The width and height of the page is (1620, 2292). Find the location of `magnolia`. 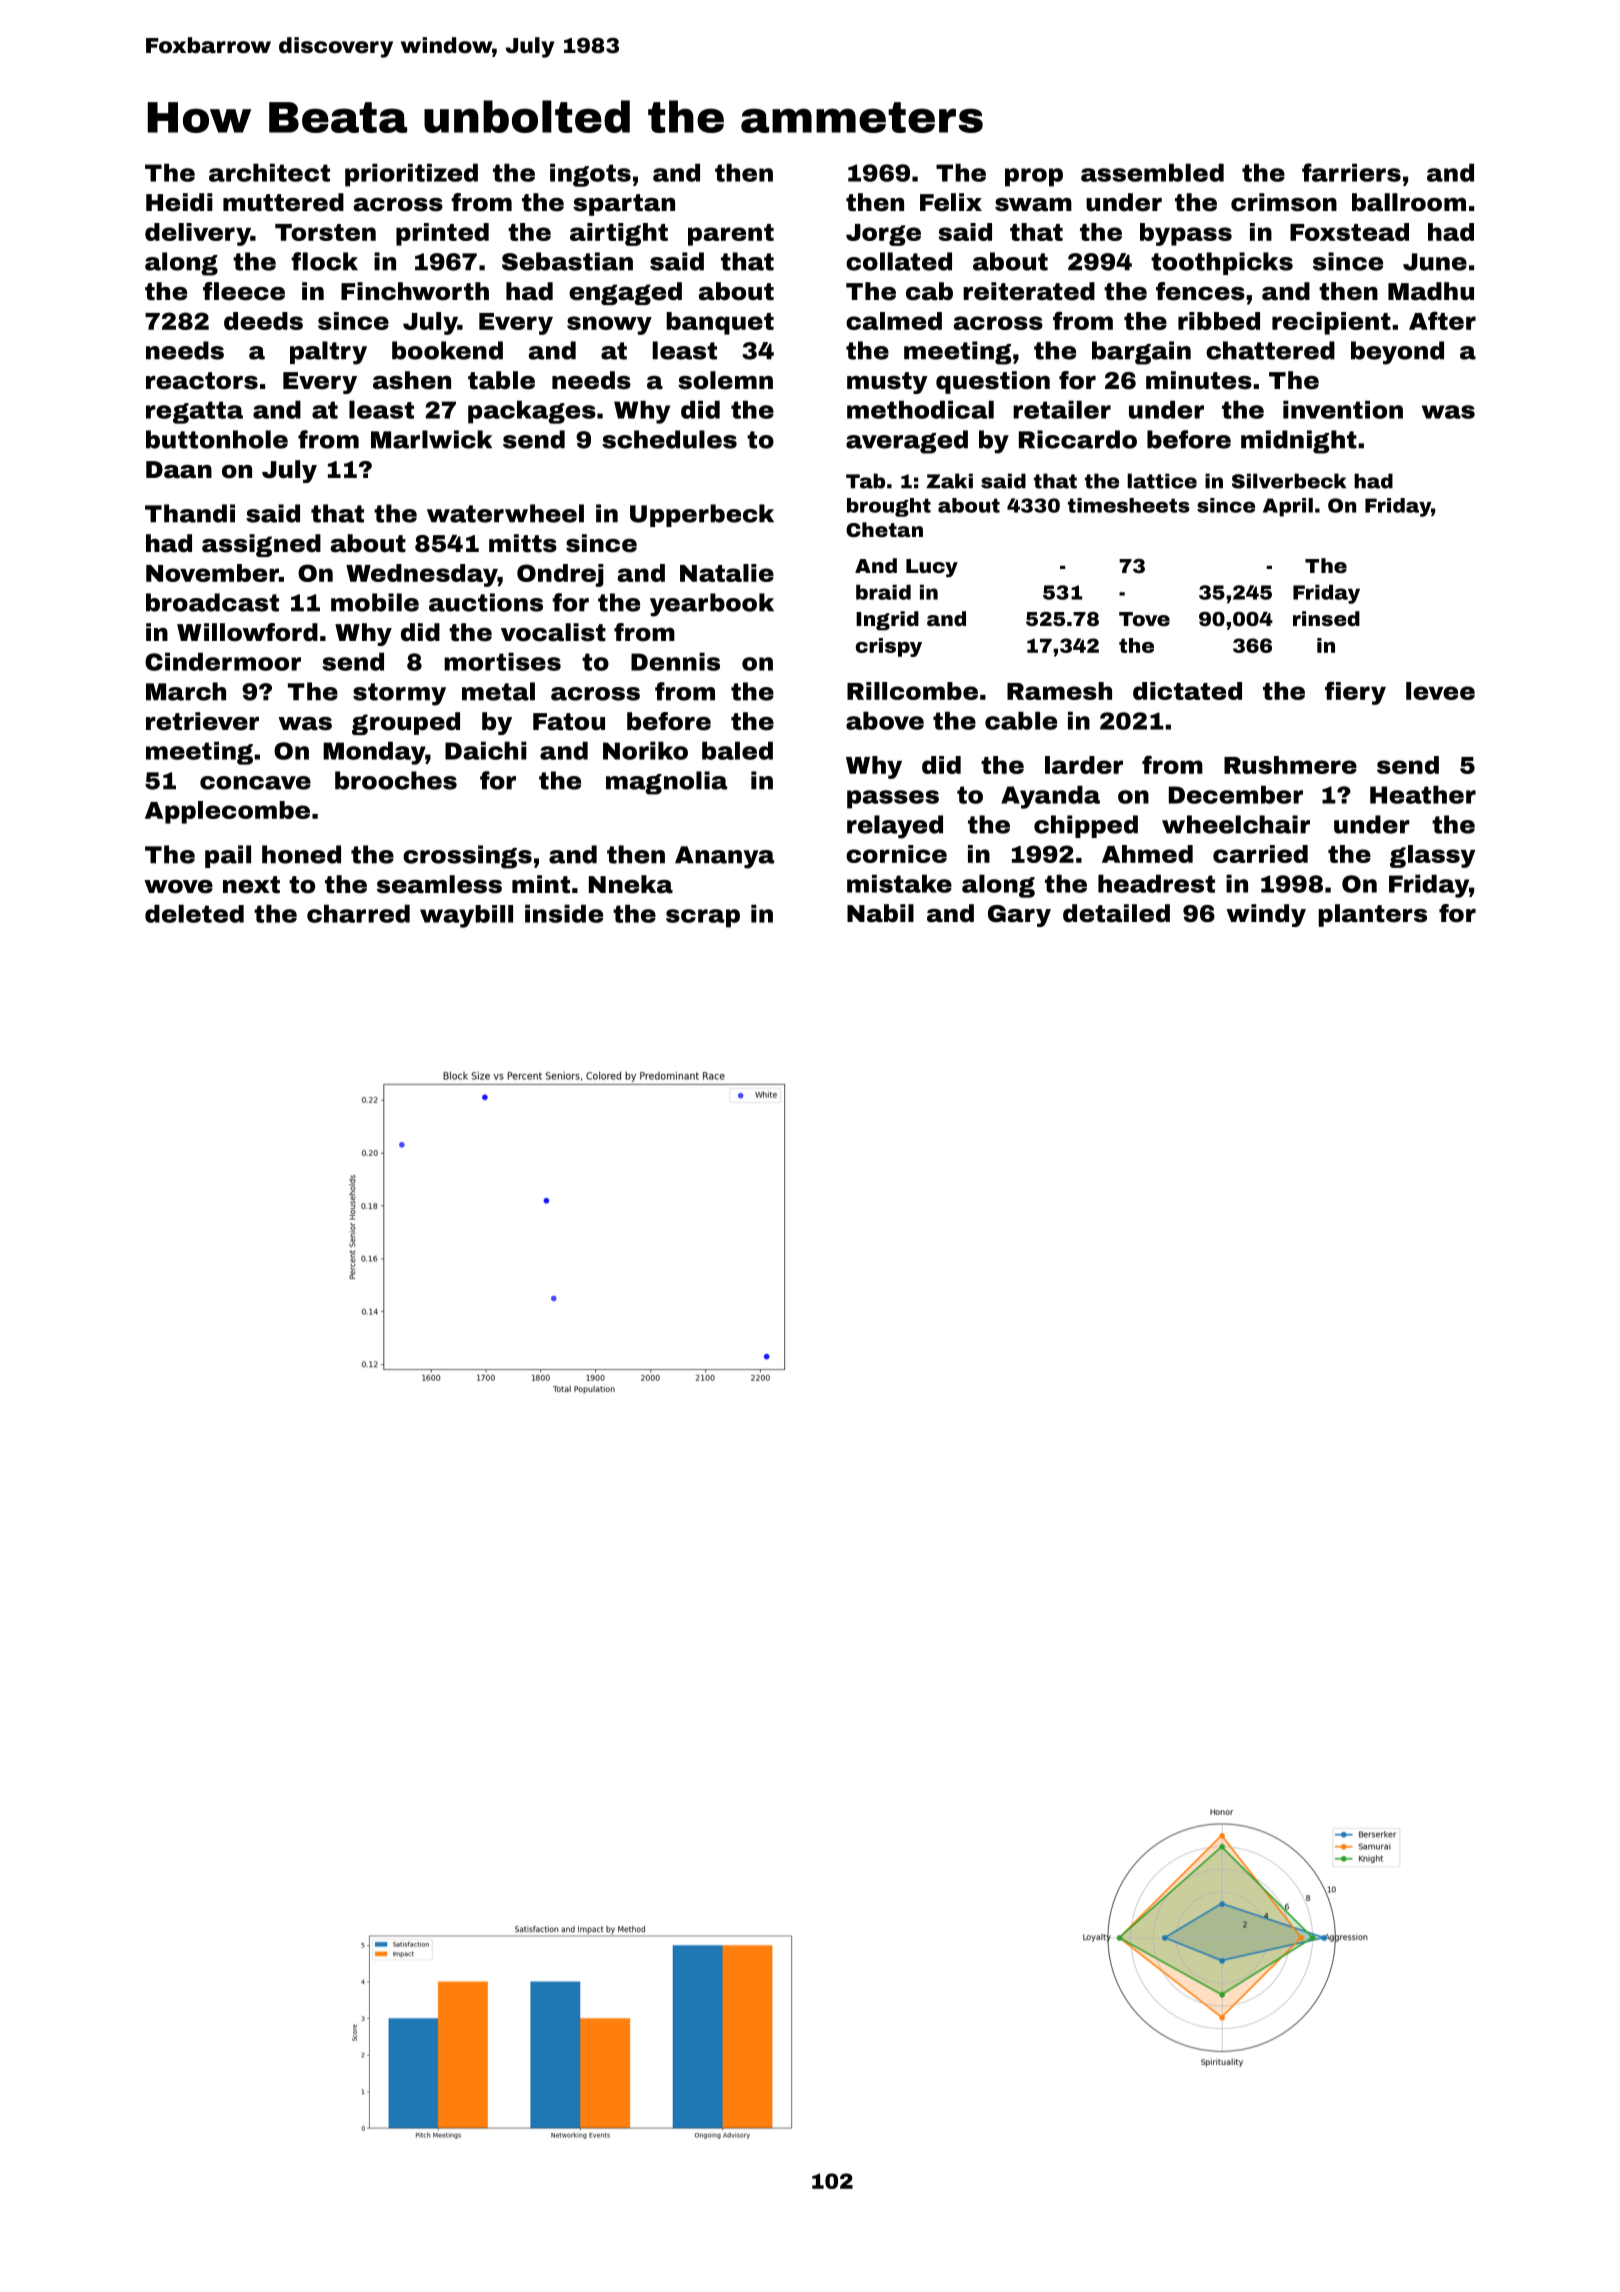

magnolia is located at coordinates (666, 783).
